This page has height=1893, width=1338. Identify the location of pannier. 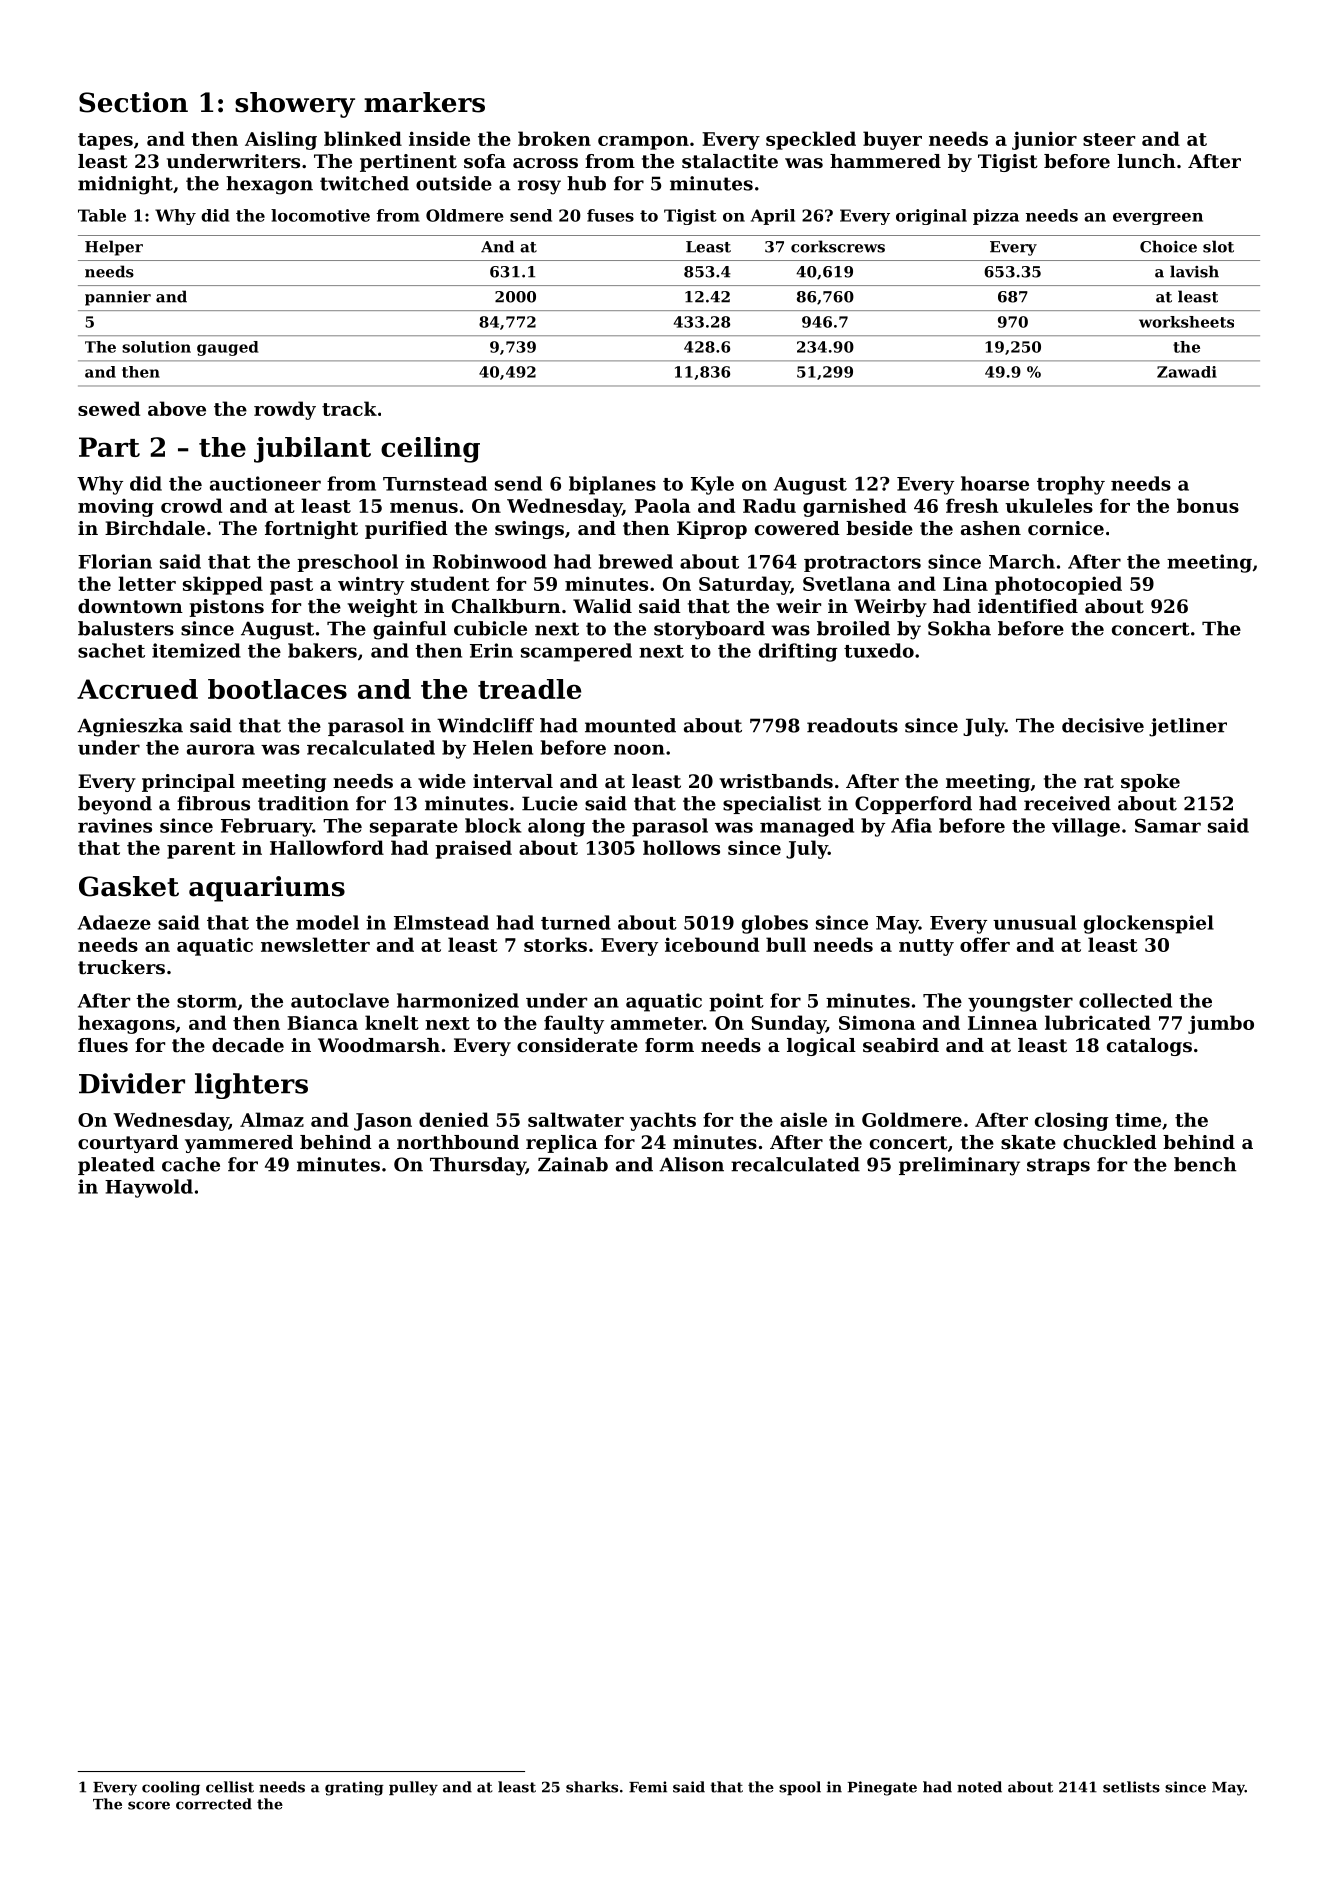
(118, 298).
